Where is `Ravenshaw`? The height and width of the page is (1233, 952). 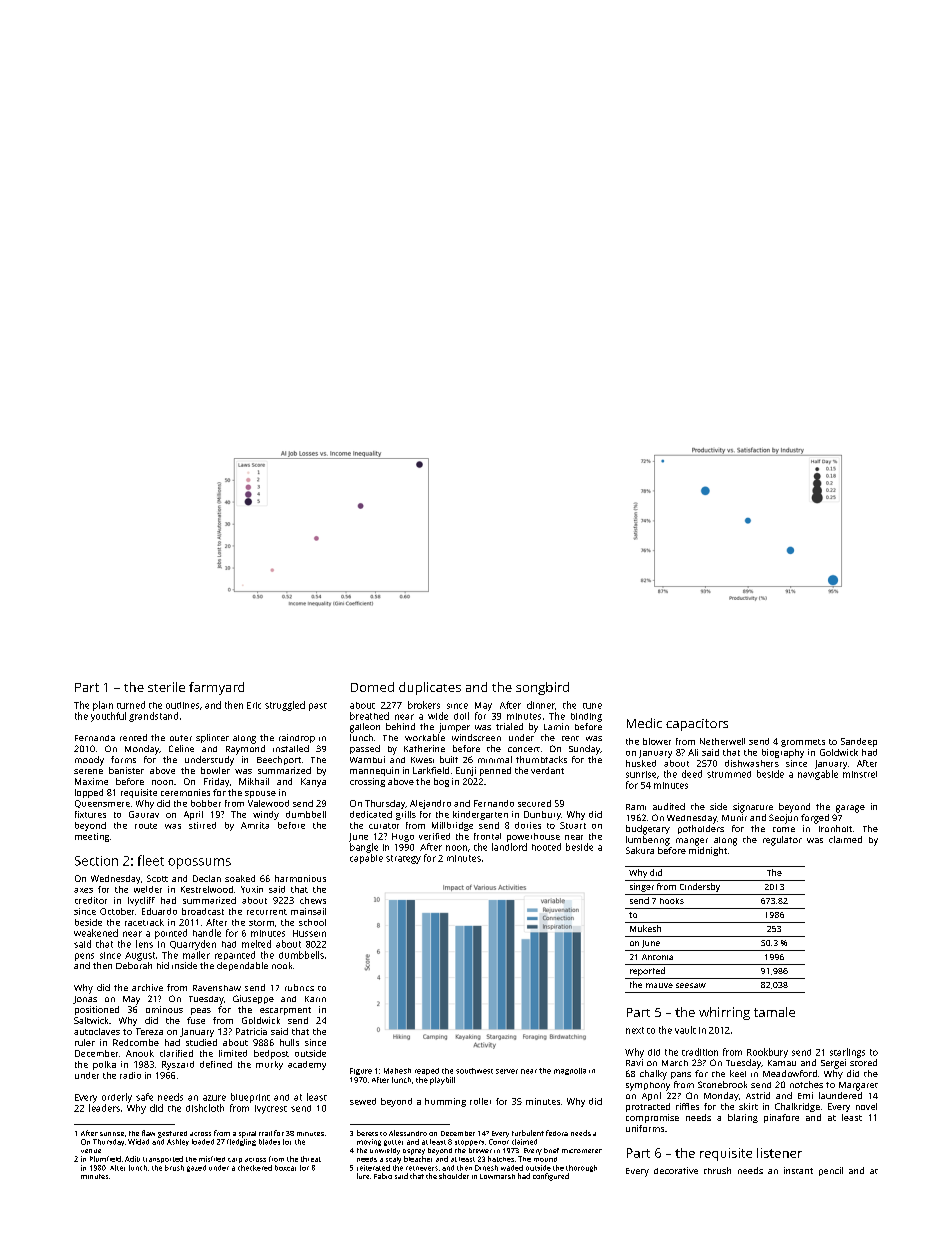 Ravenshaw is located at coordinates (217, 988).
